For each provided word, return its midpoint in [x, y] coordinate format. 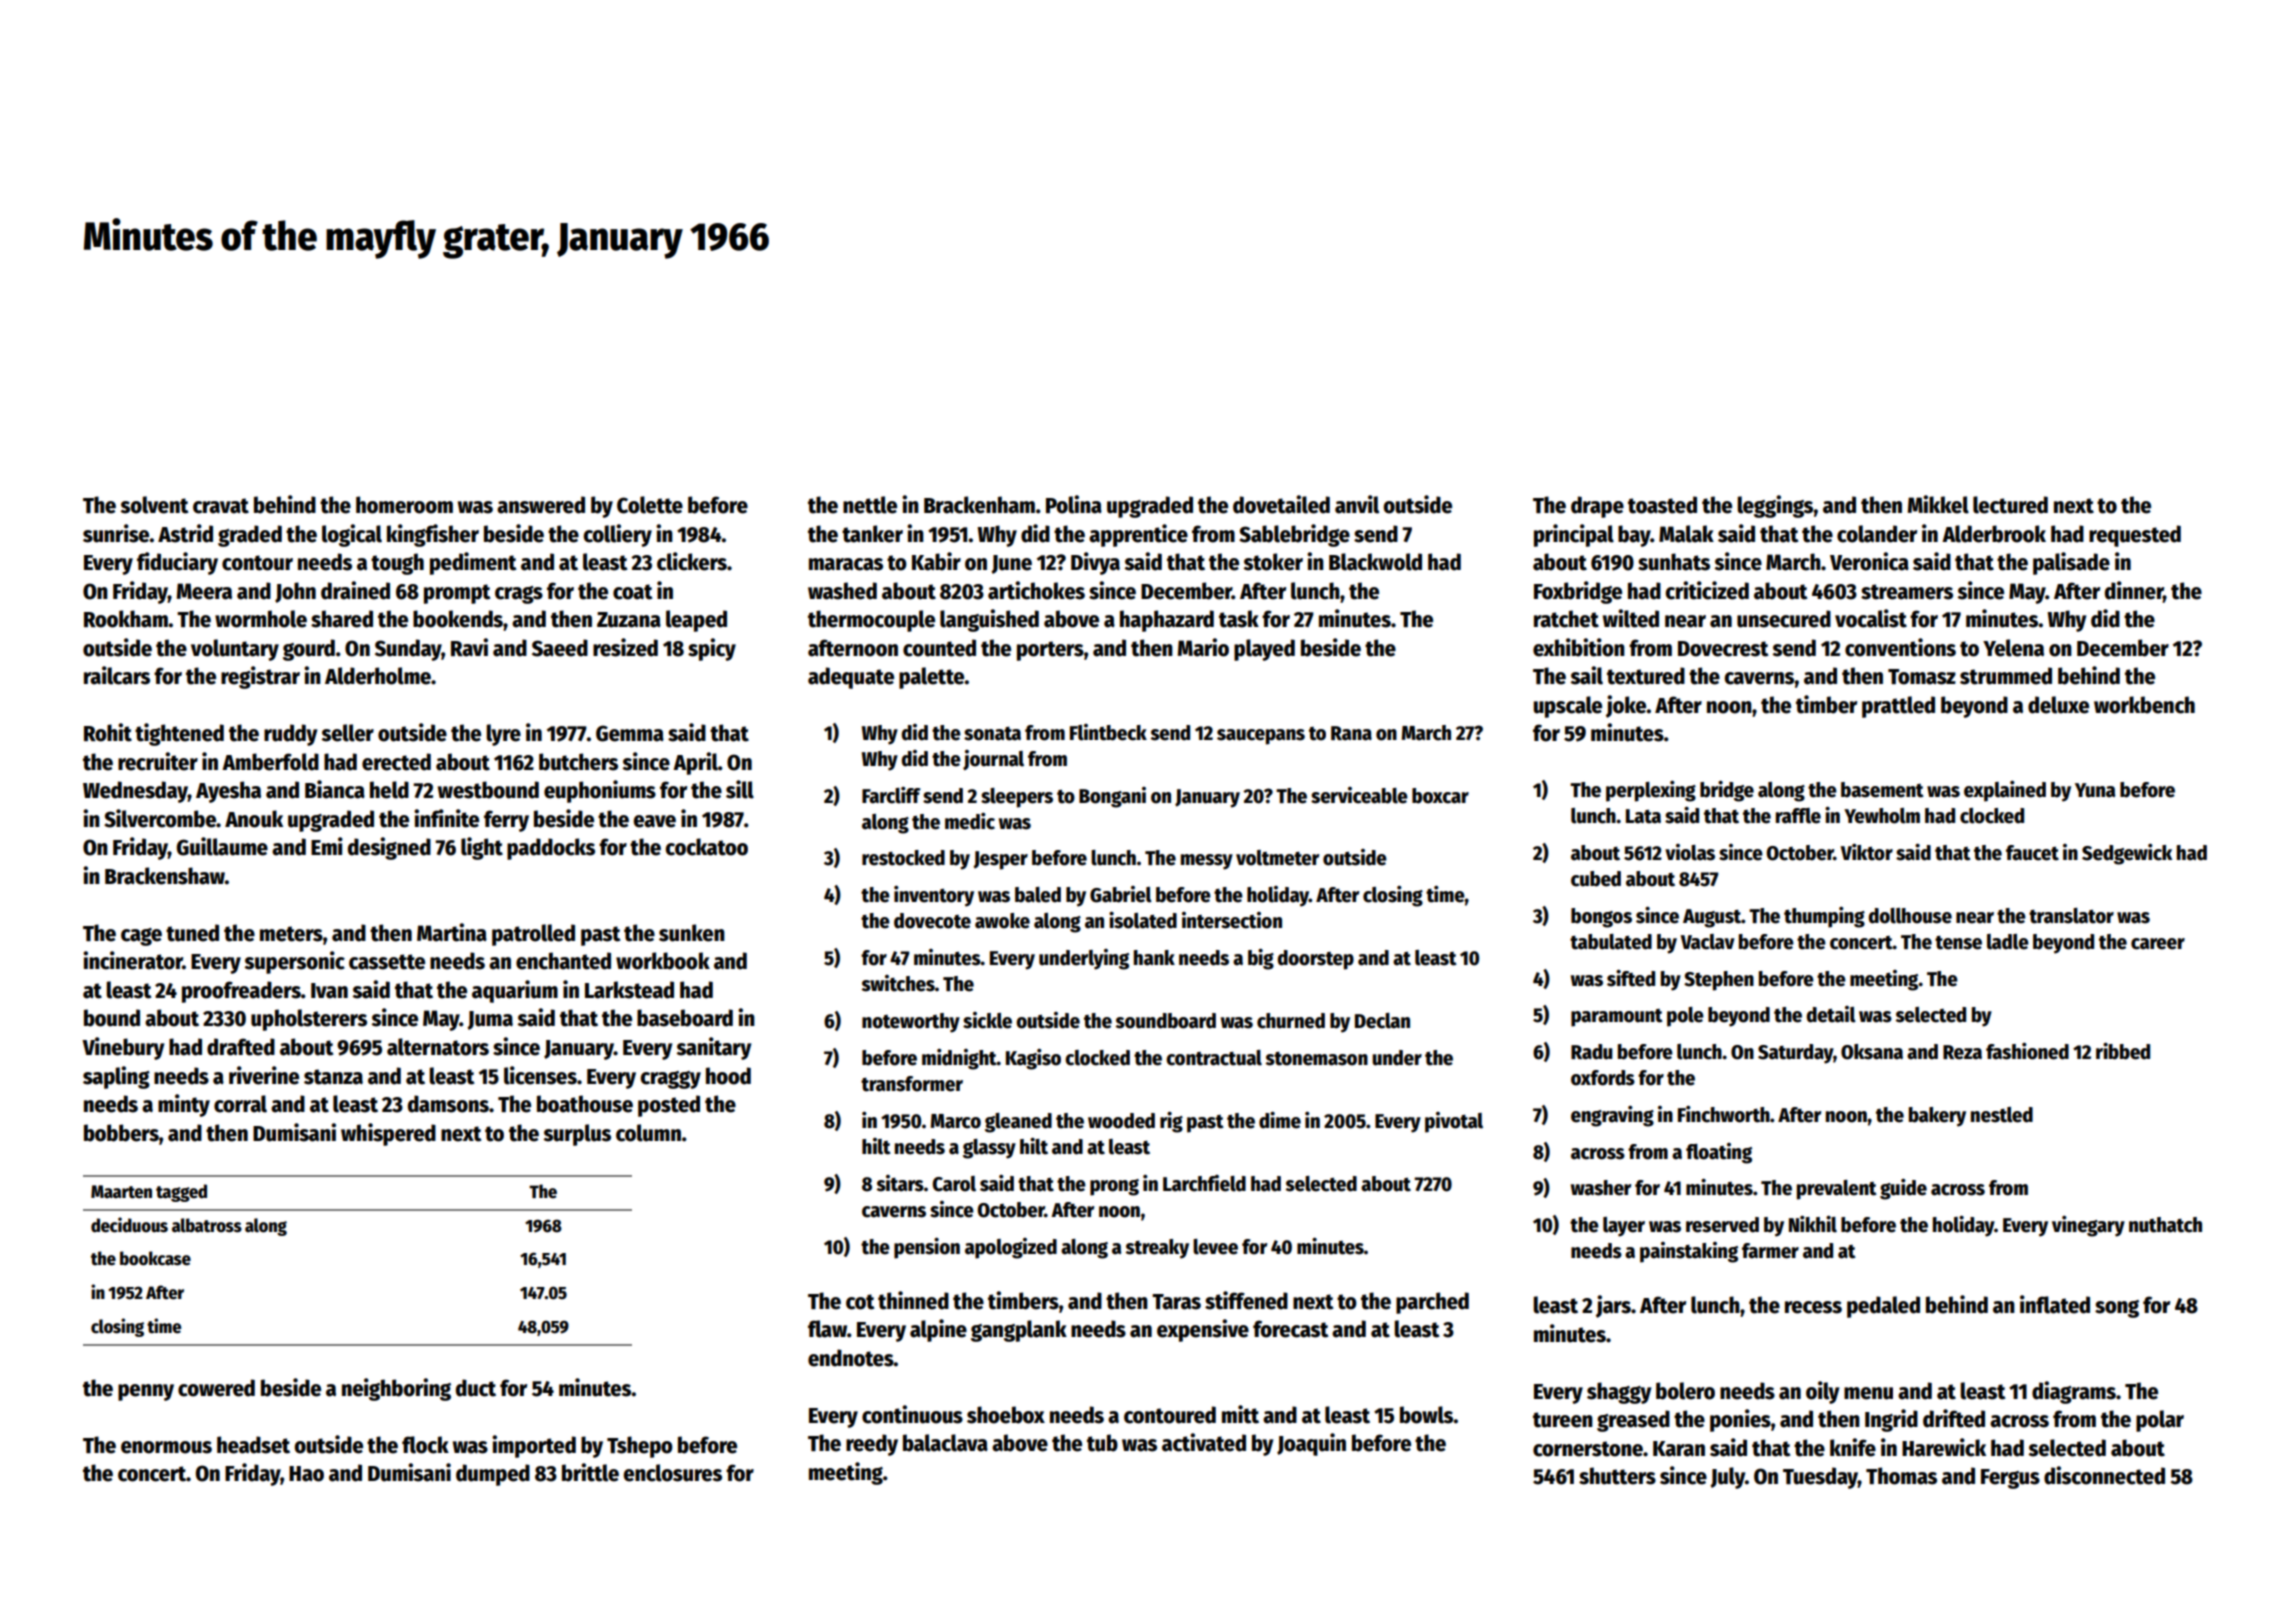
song [2117, 1309]
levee [1215, 1247]
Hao [306, 1474]
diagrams [2074, 1392]
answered [541, 505]
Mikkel [1938, 504]
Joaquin [1311, 1444]
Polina [1074, 504]
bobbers [121, 1133]
